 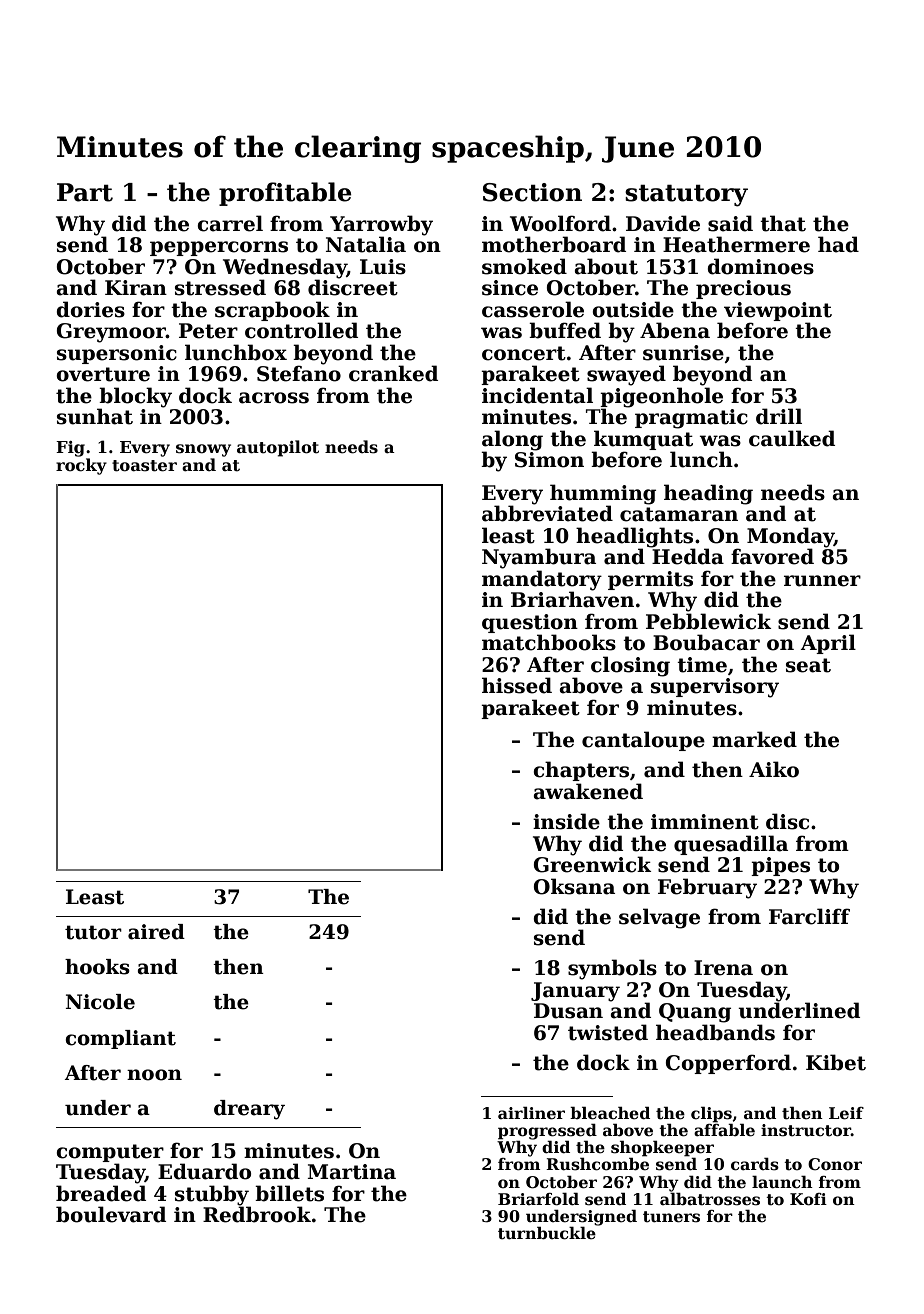 I want to click on noon, so click(x=154, y=1075).
